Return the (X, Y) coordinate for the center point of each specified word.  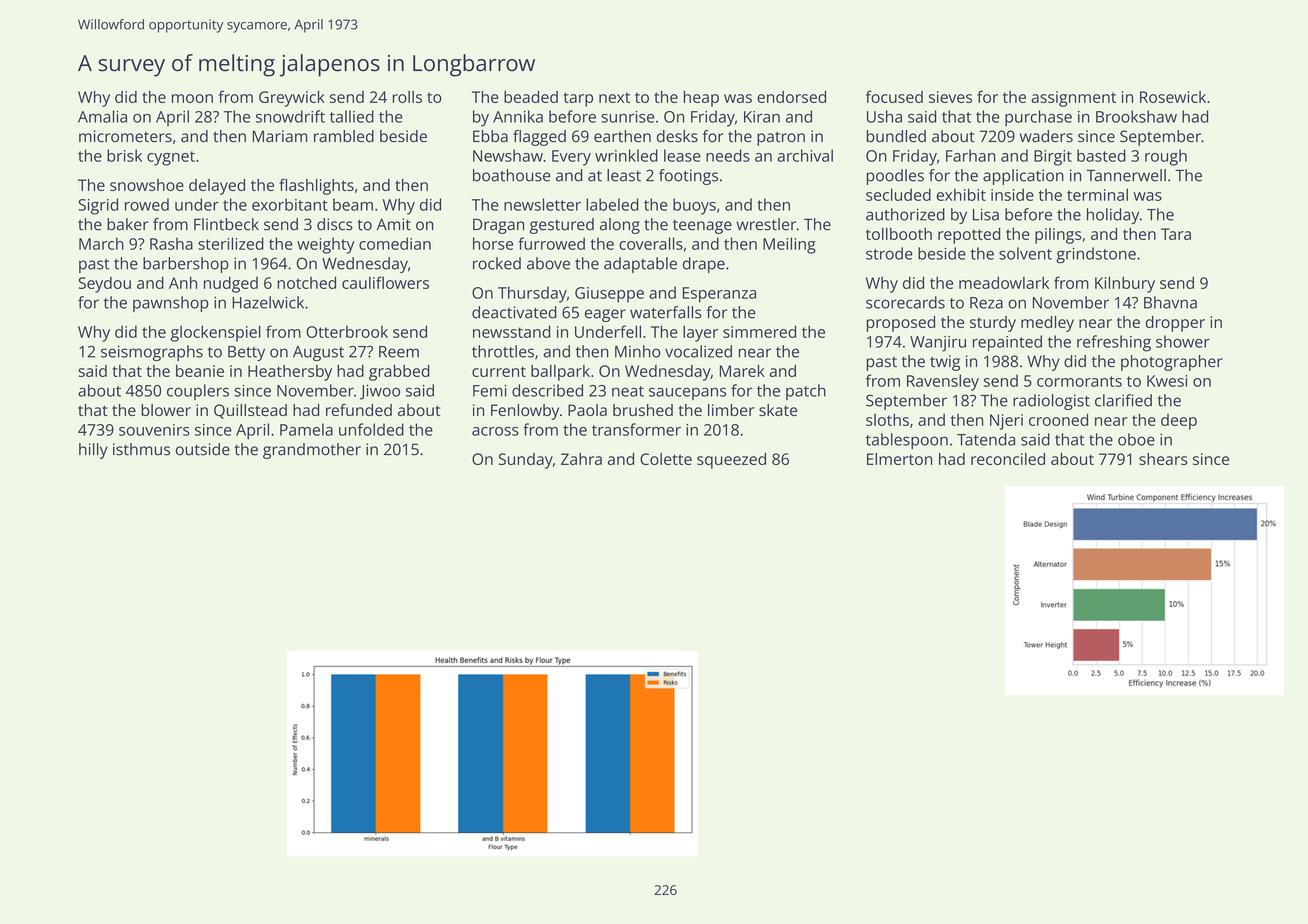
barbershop (186, 265)
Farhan (971, 155)
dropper (1175, 324)
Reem (399, 352)
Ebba (490, 136)
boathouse (512, 175)
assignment (1073, 99)
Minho (637, 351)
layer (700, 333)
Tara (1176, 234)
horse (493, 243)
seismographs (152, 353)
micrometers (125, 136)
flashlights (316, 186)
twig (945, 363)
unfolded (371, 429)
